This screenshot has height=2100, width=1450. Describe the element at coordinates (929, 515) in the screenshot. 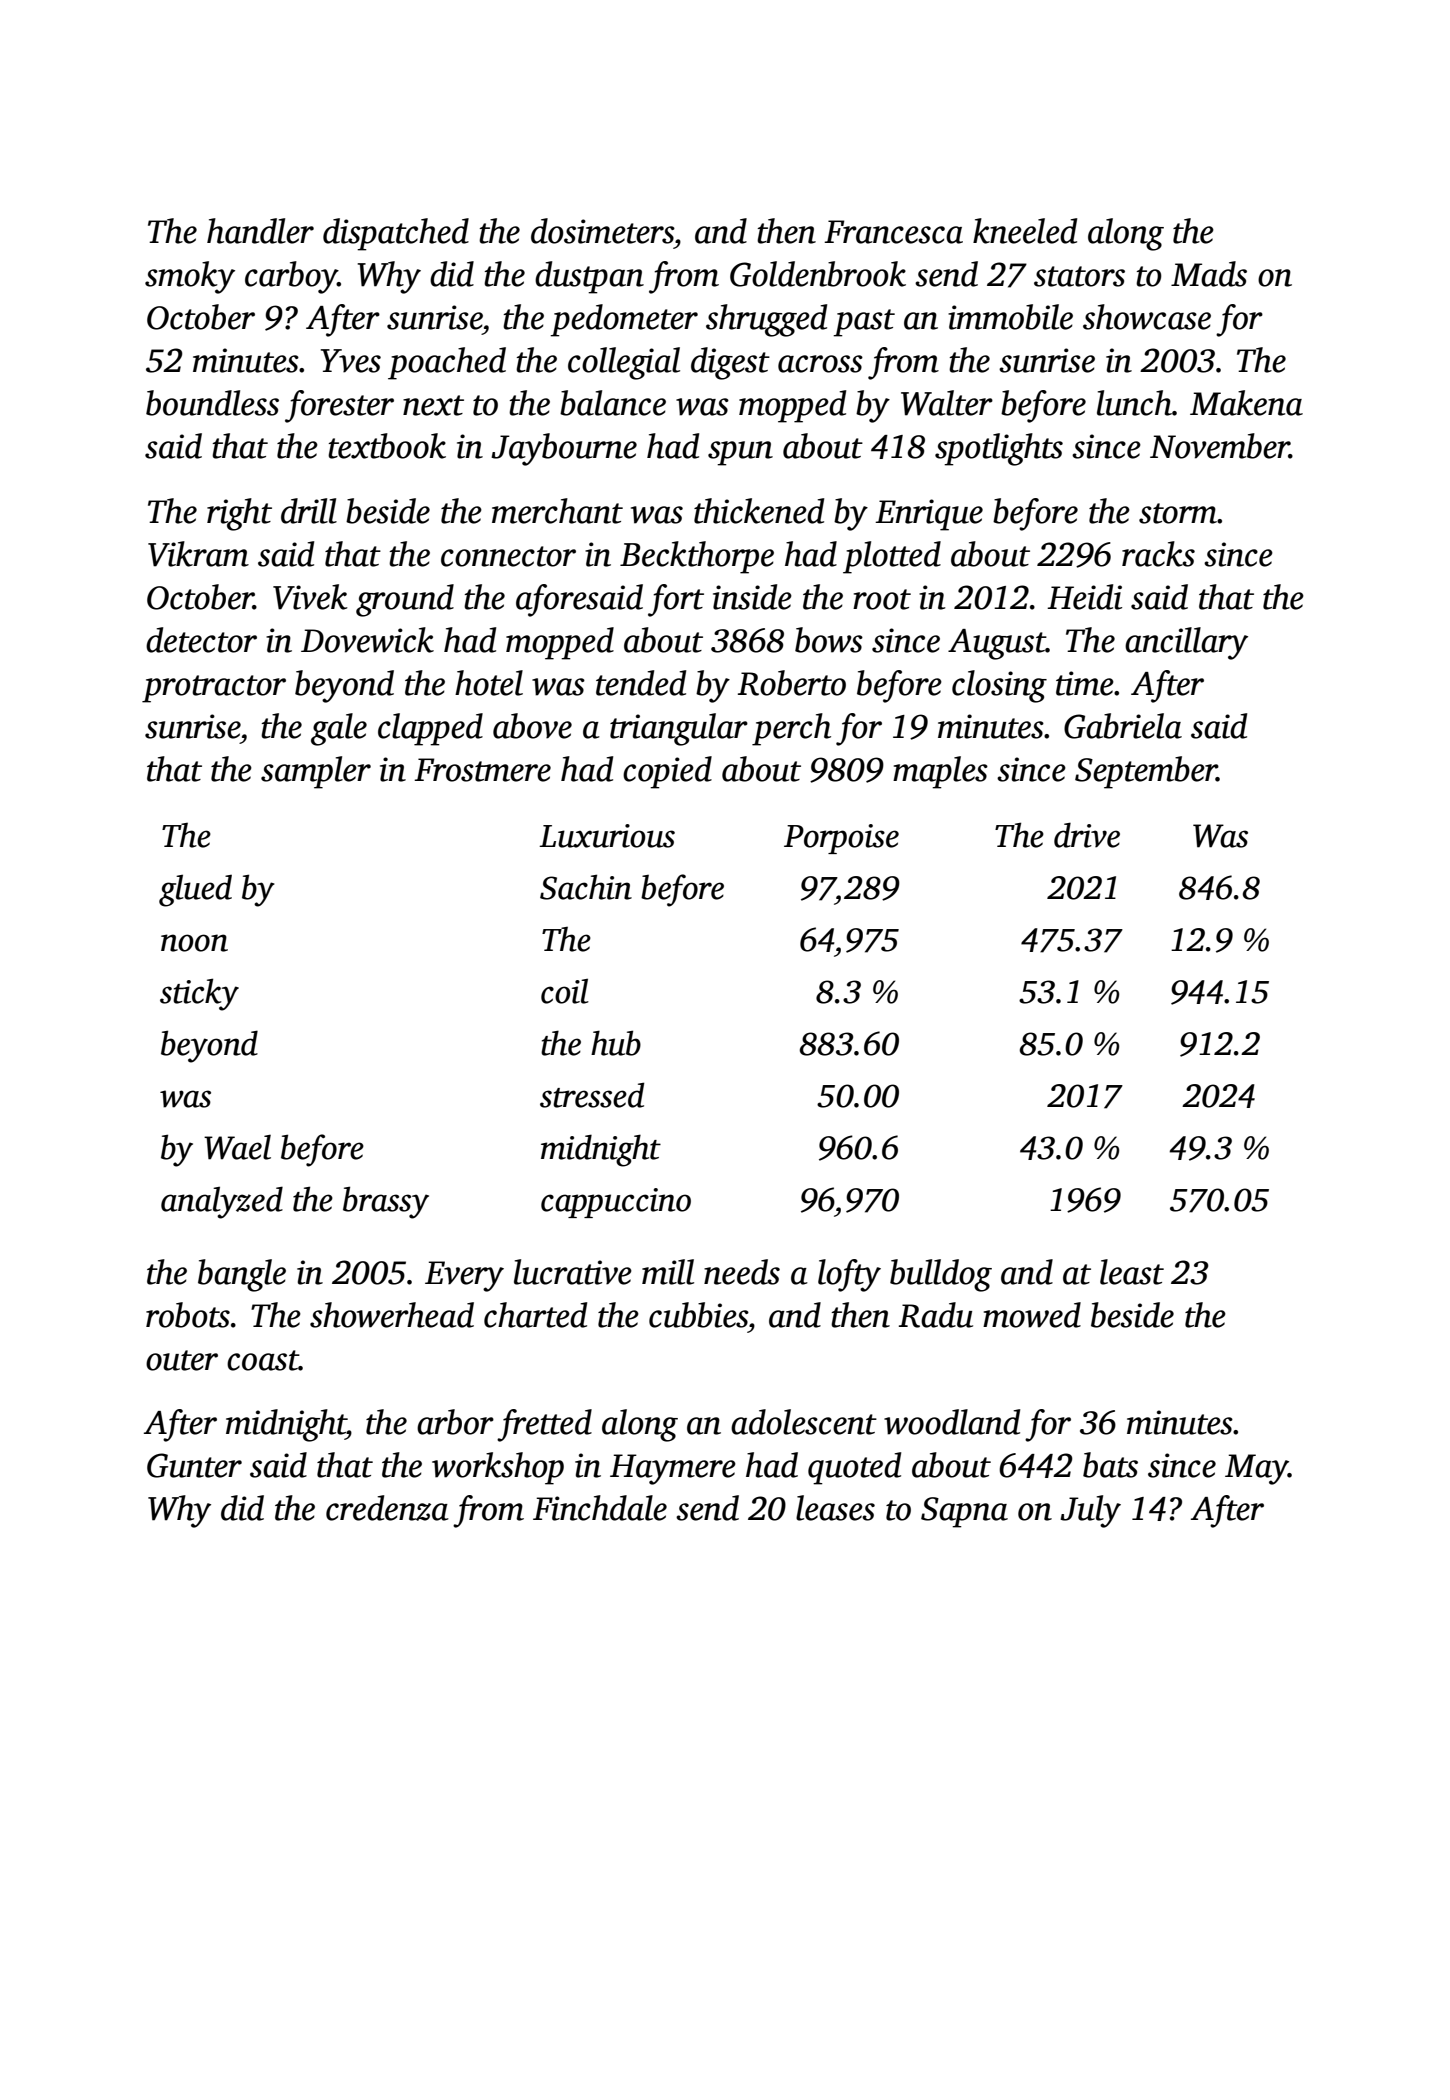

I see `Enrique` at that location.
